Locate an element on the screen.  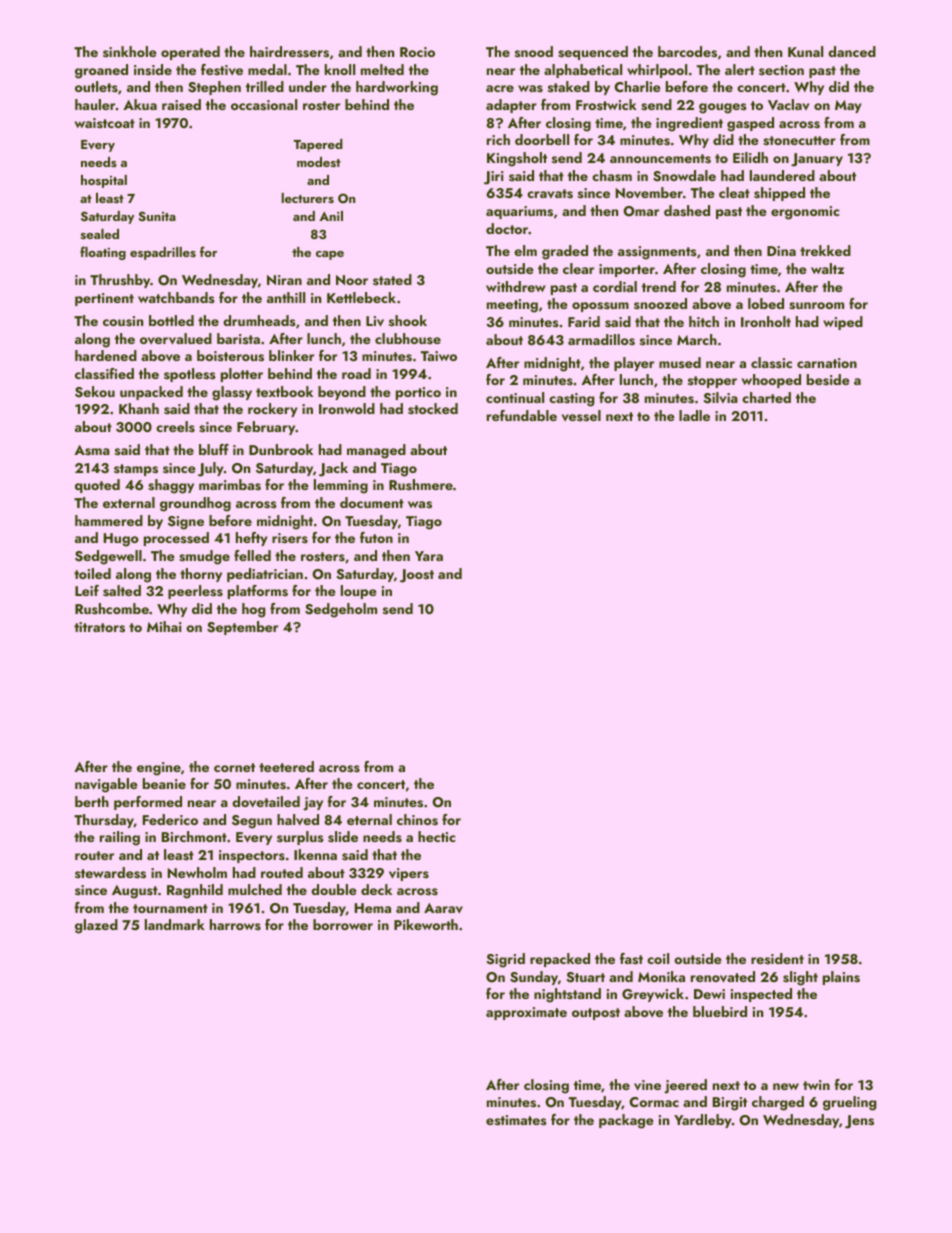
Asma is located at coordinates (92, 450).
